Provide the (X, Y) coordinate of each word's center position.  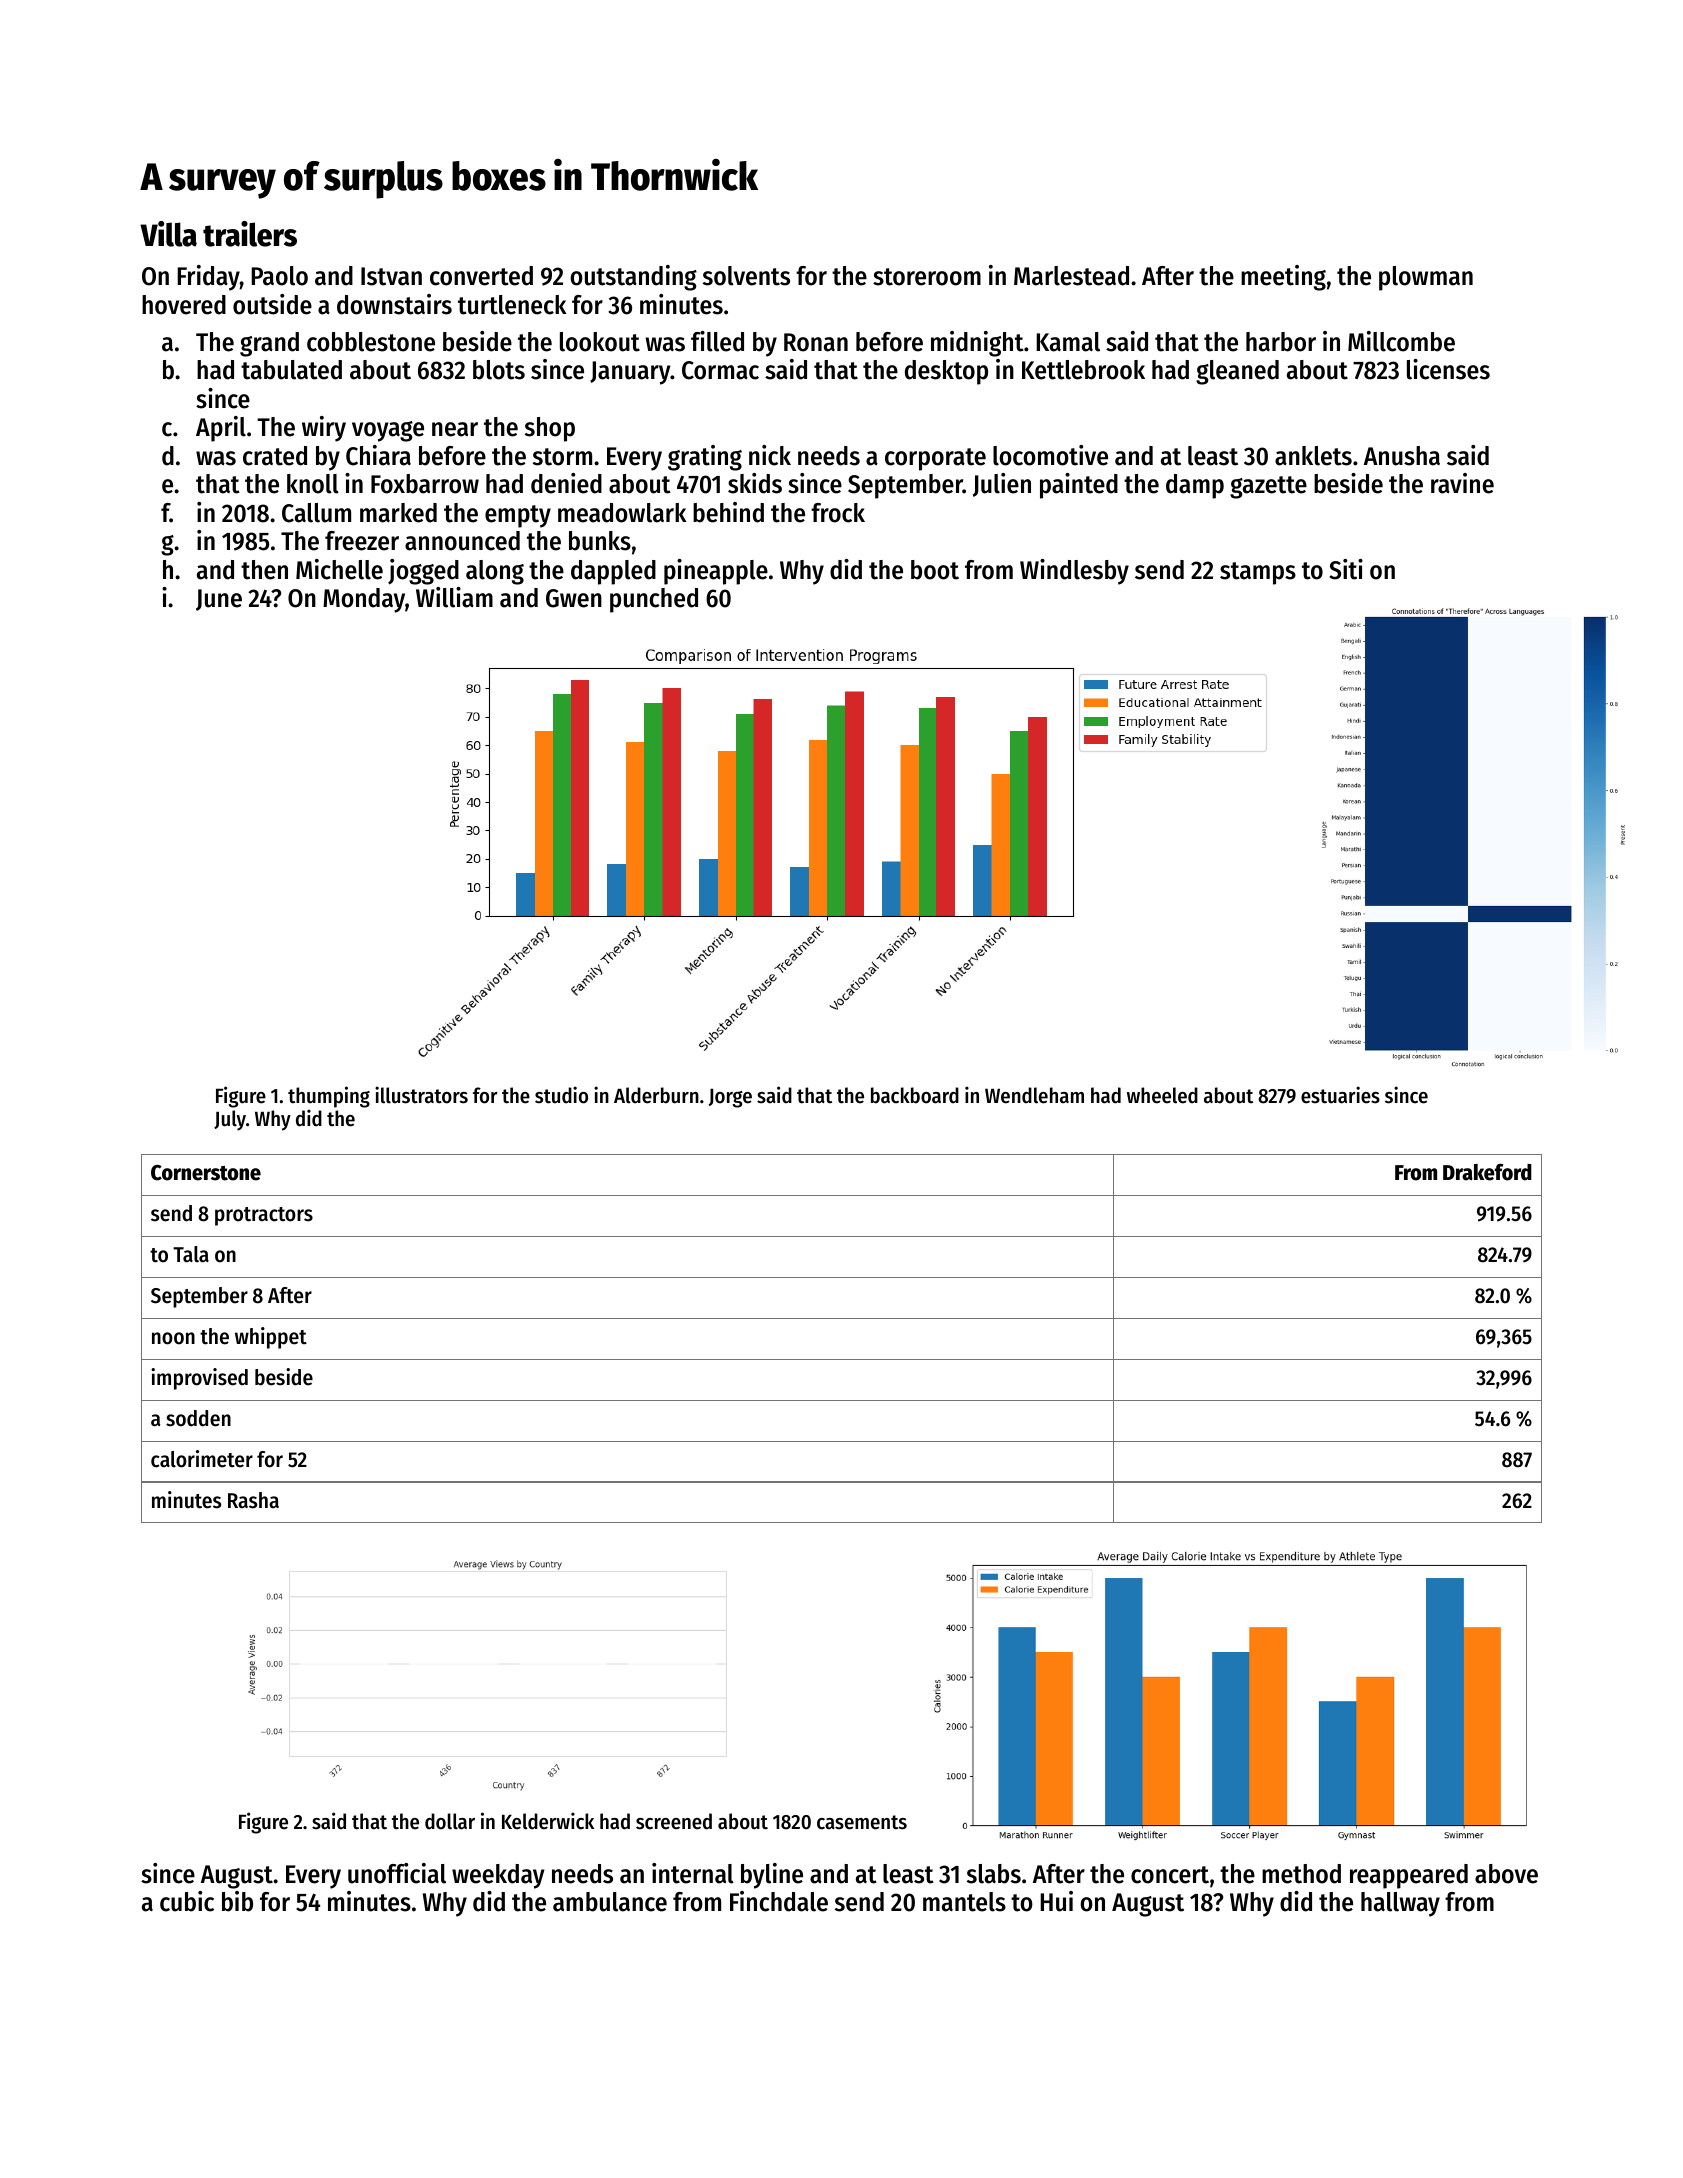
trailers (250, 234)
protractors (264, 1216)
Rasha (253, 1500)
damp (1195, 486)
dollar (450, 1821)
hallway (1400, 1904)
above (1506, 1874)
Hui (1056, 1901)
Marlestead (1071, 276)
